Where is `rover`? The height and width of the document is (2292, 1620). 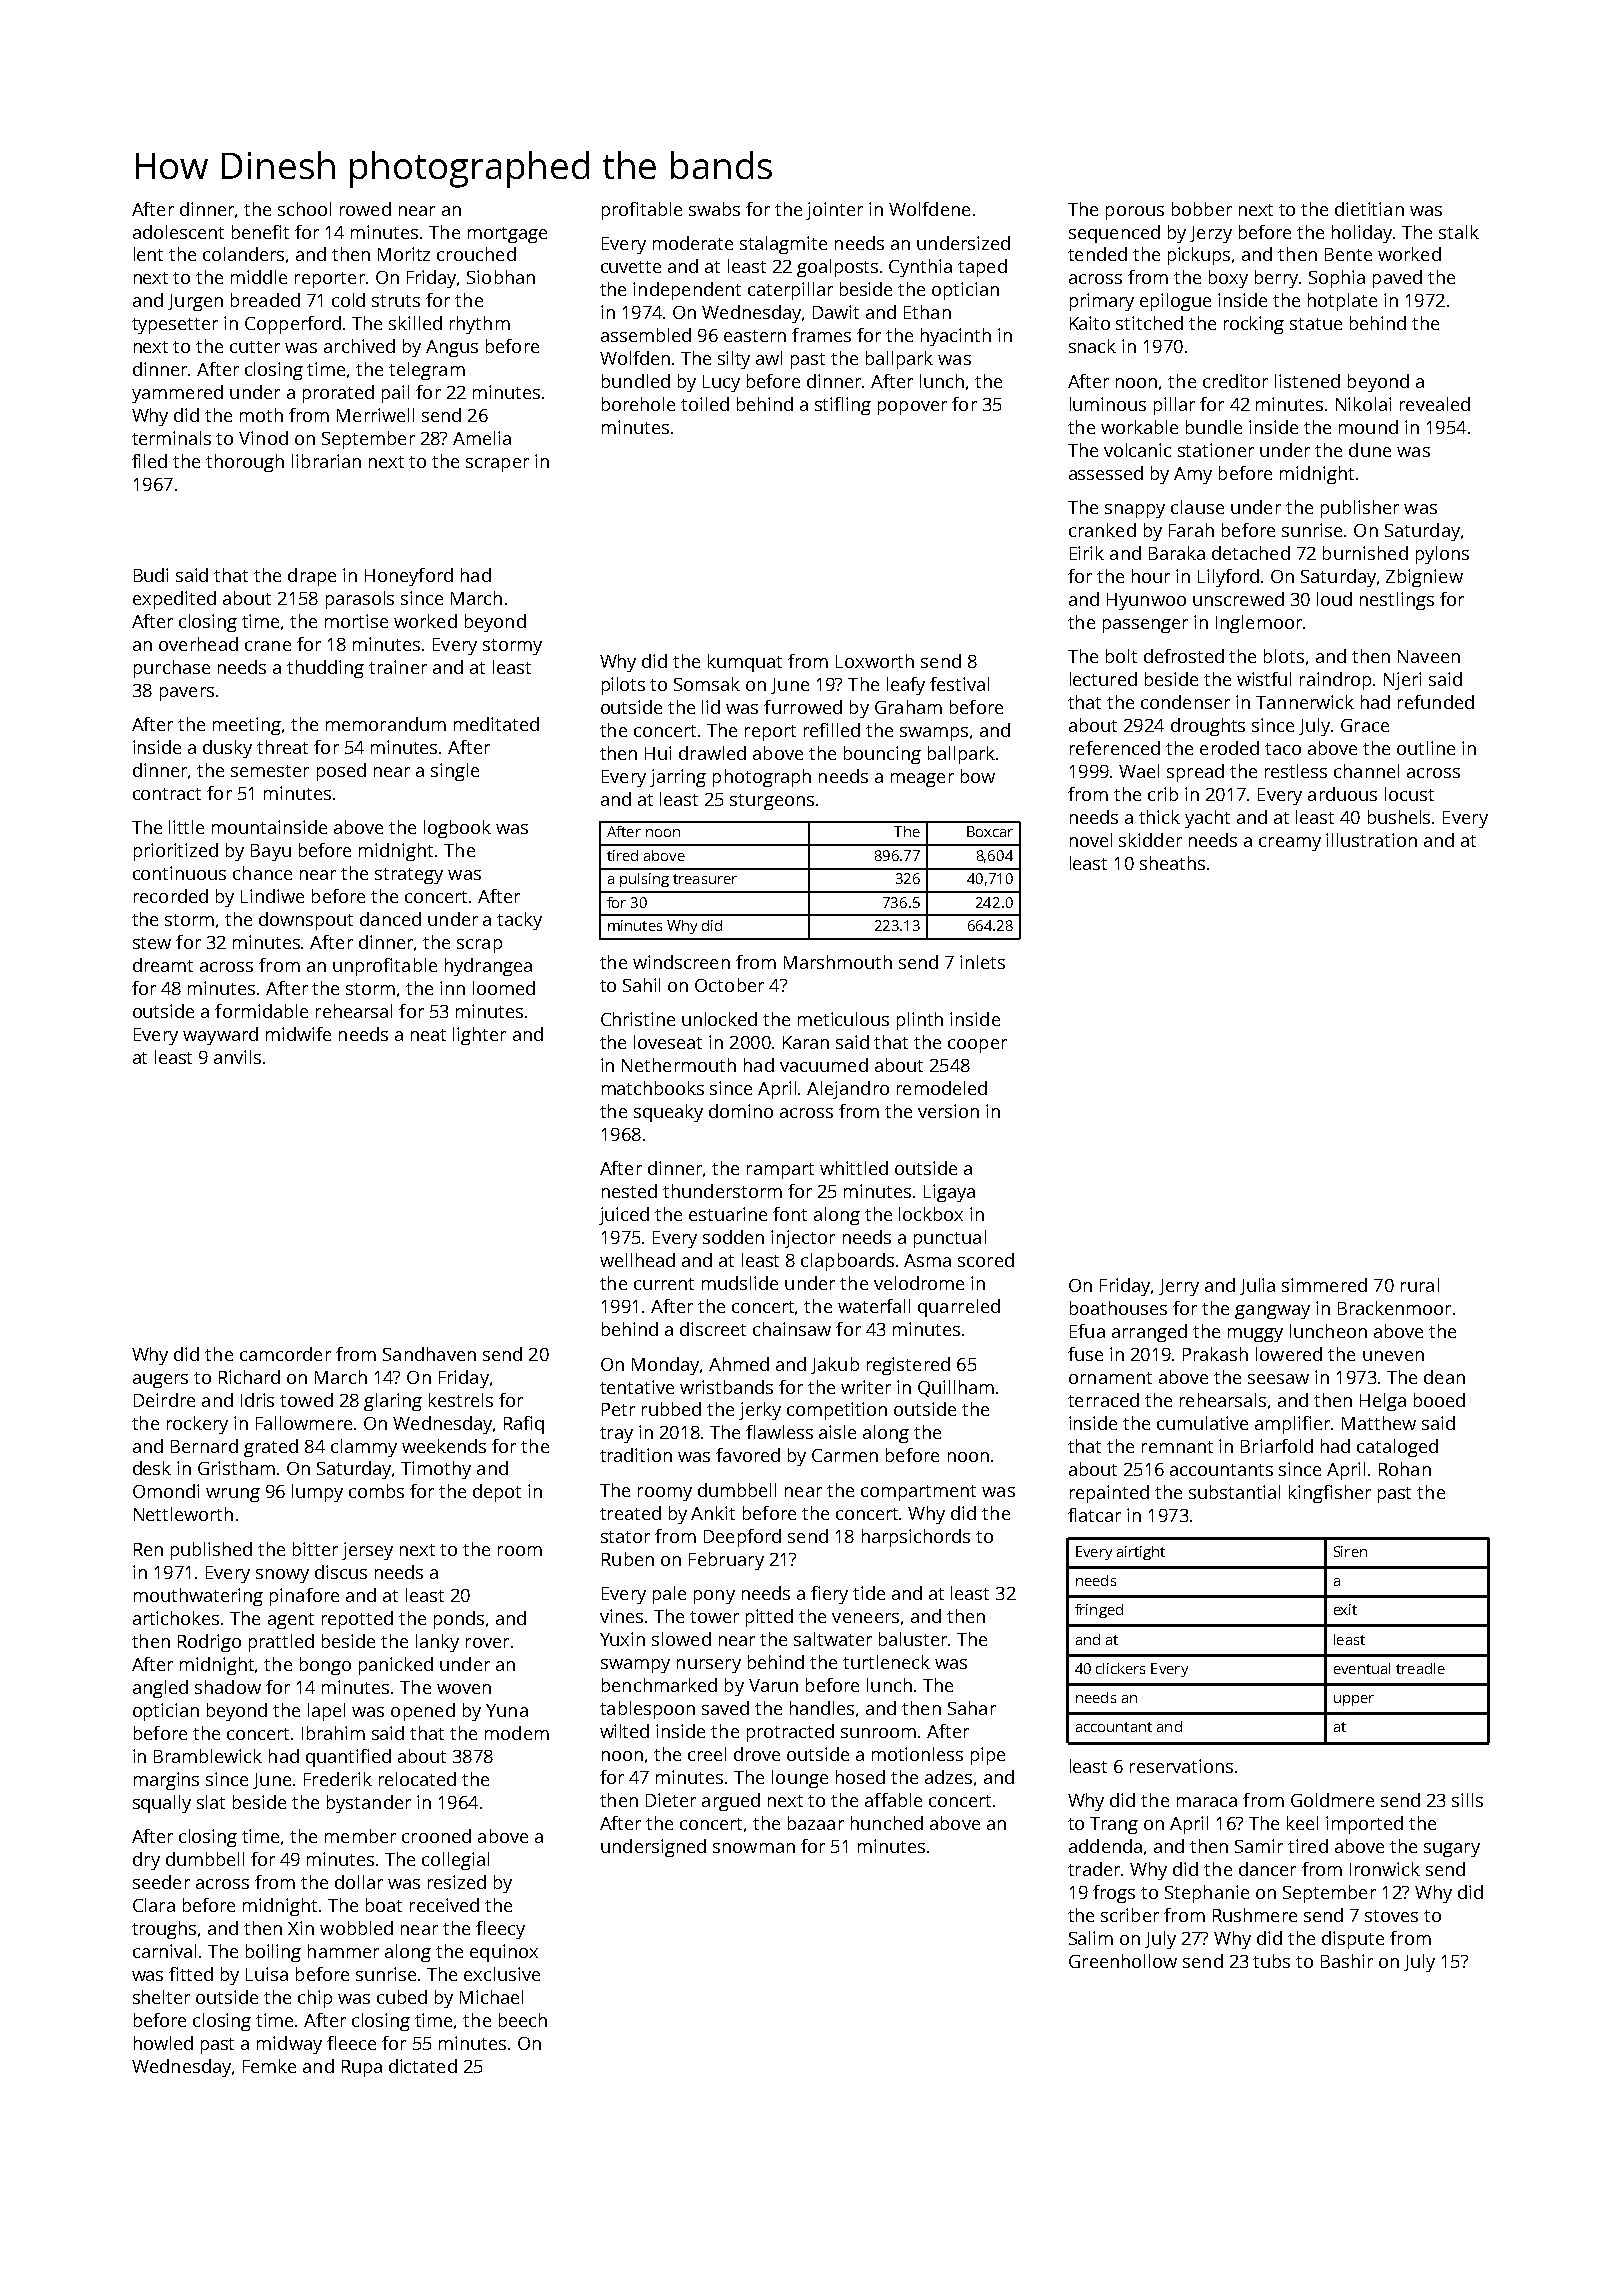
rover is located at coordinates (487, 1643).
